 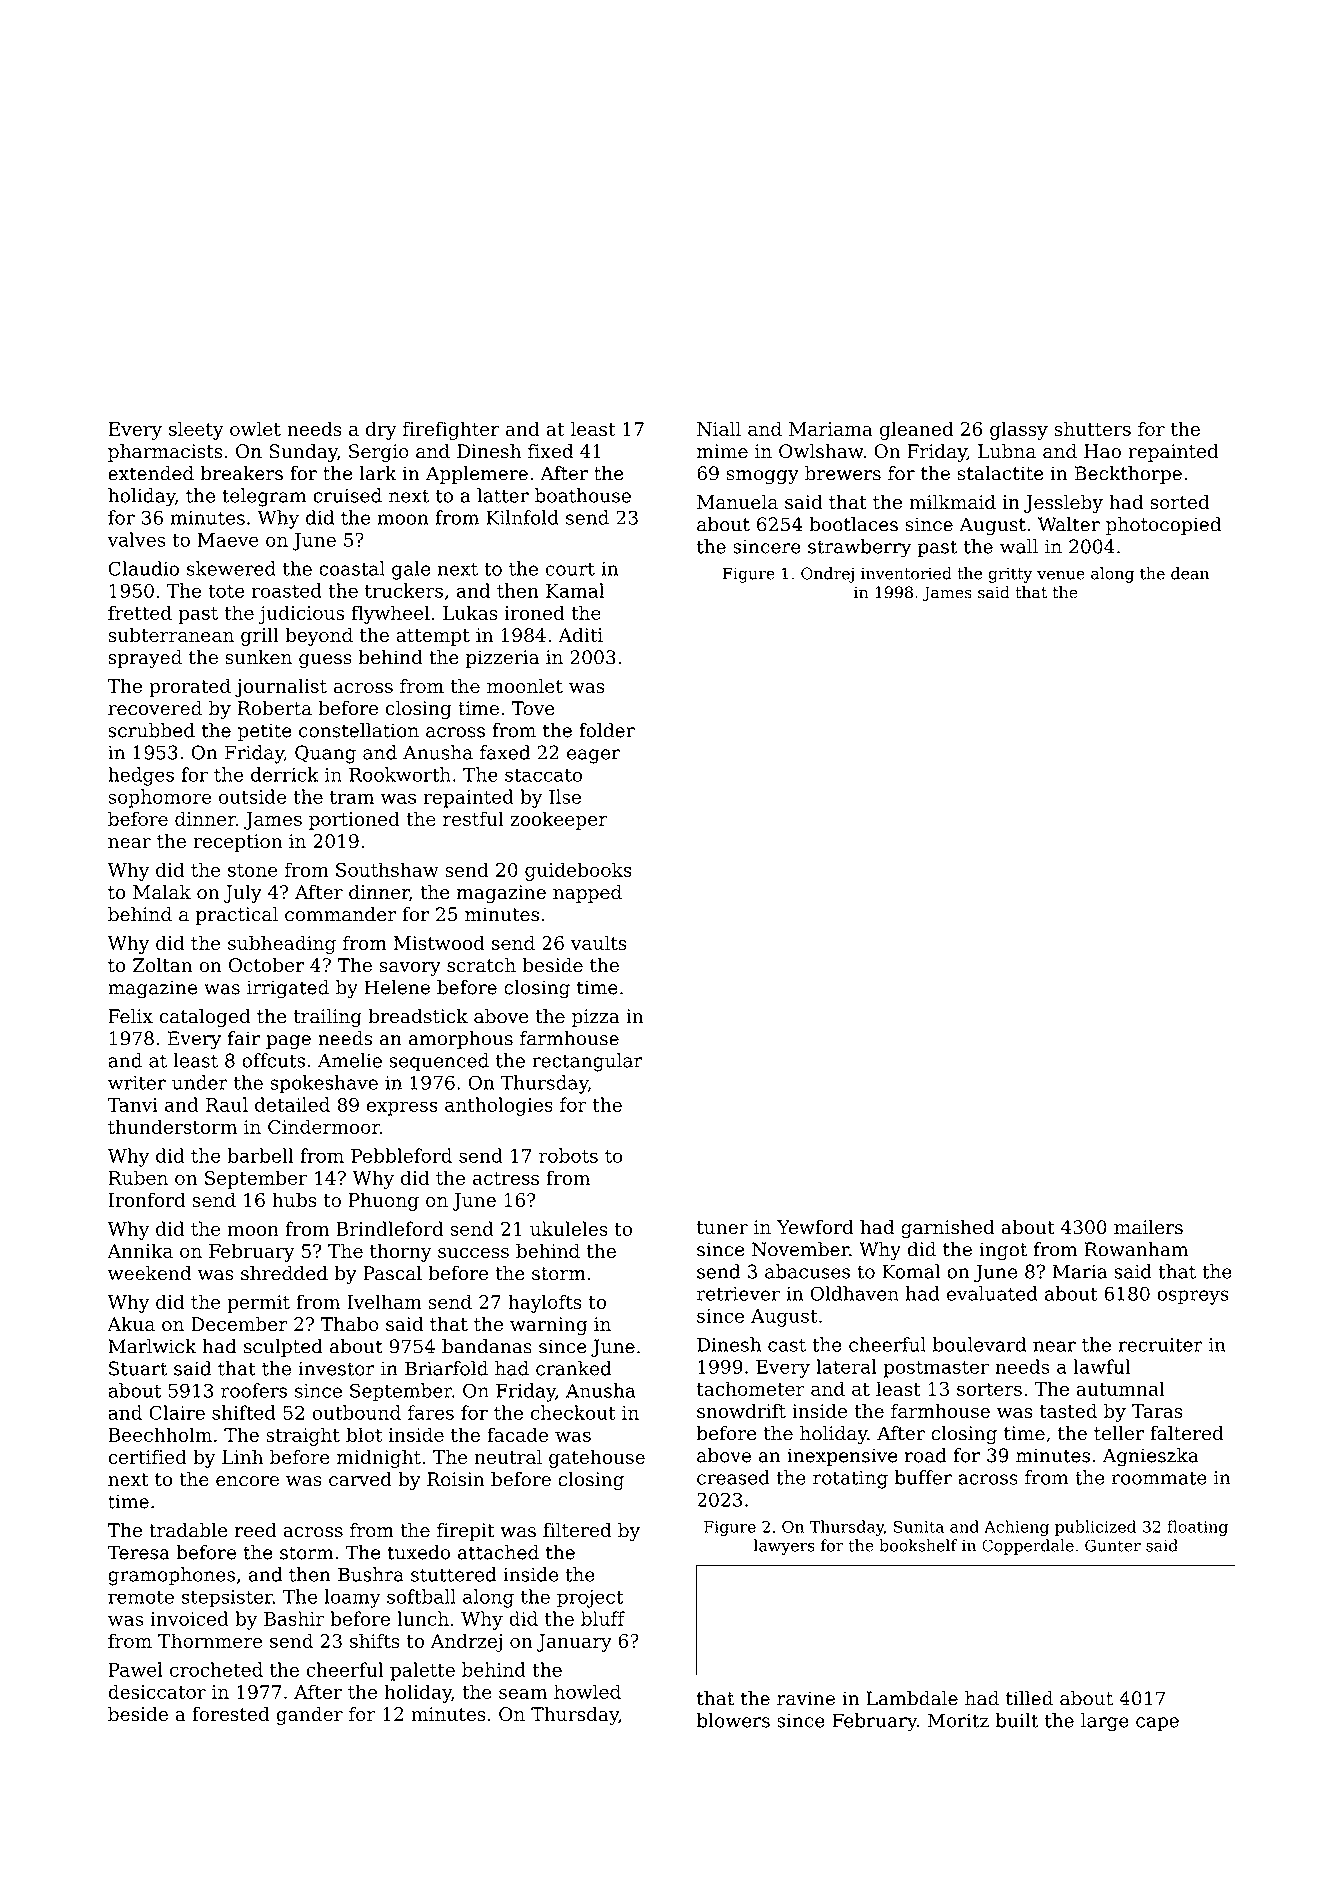 I want to click on trailing, so click(x=327, y=1018).
